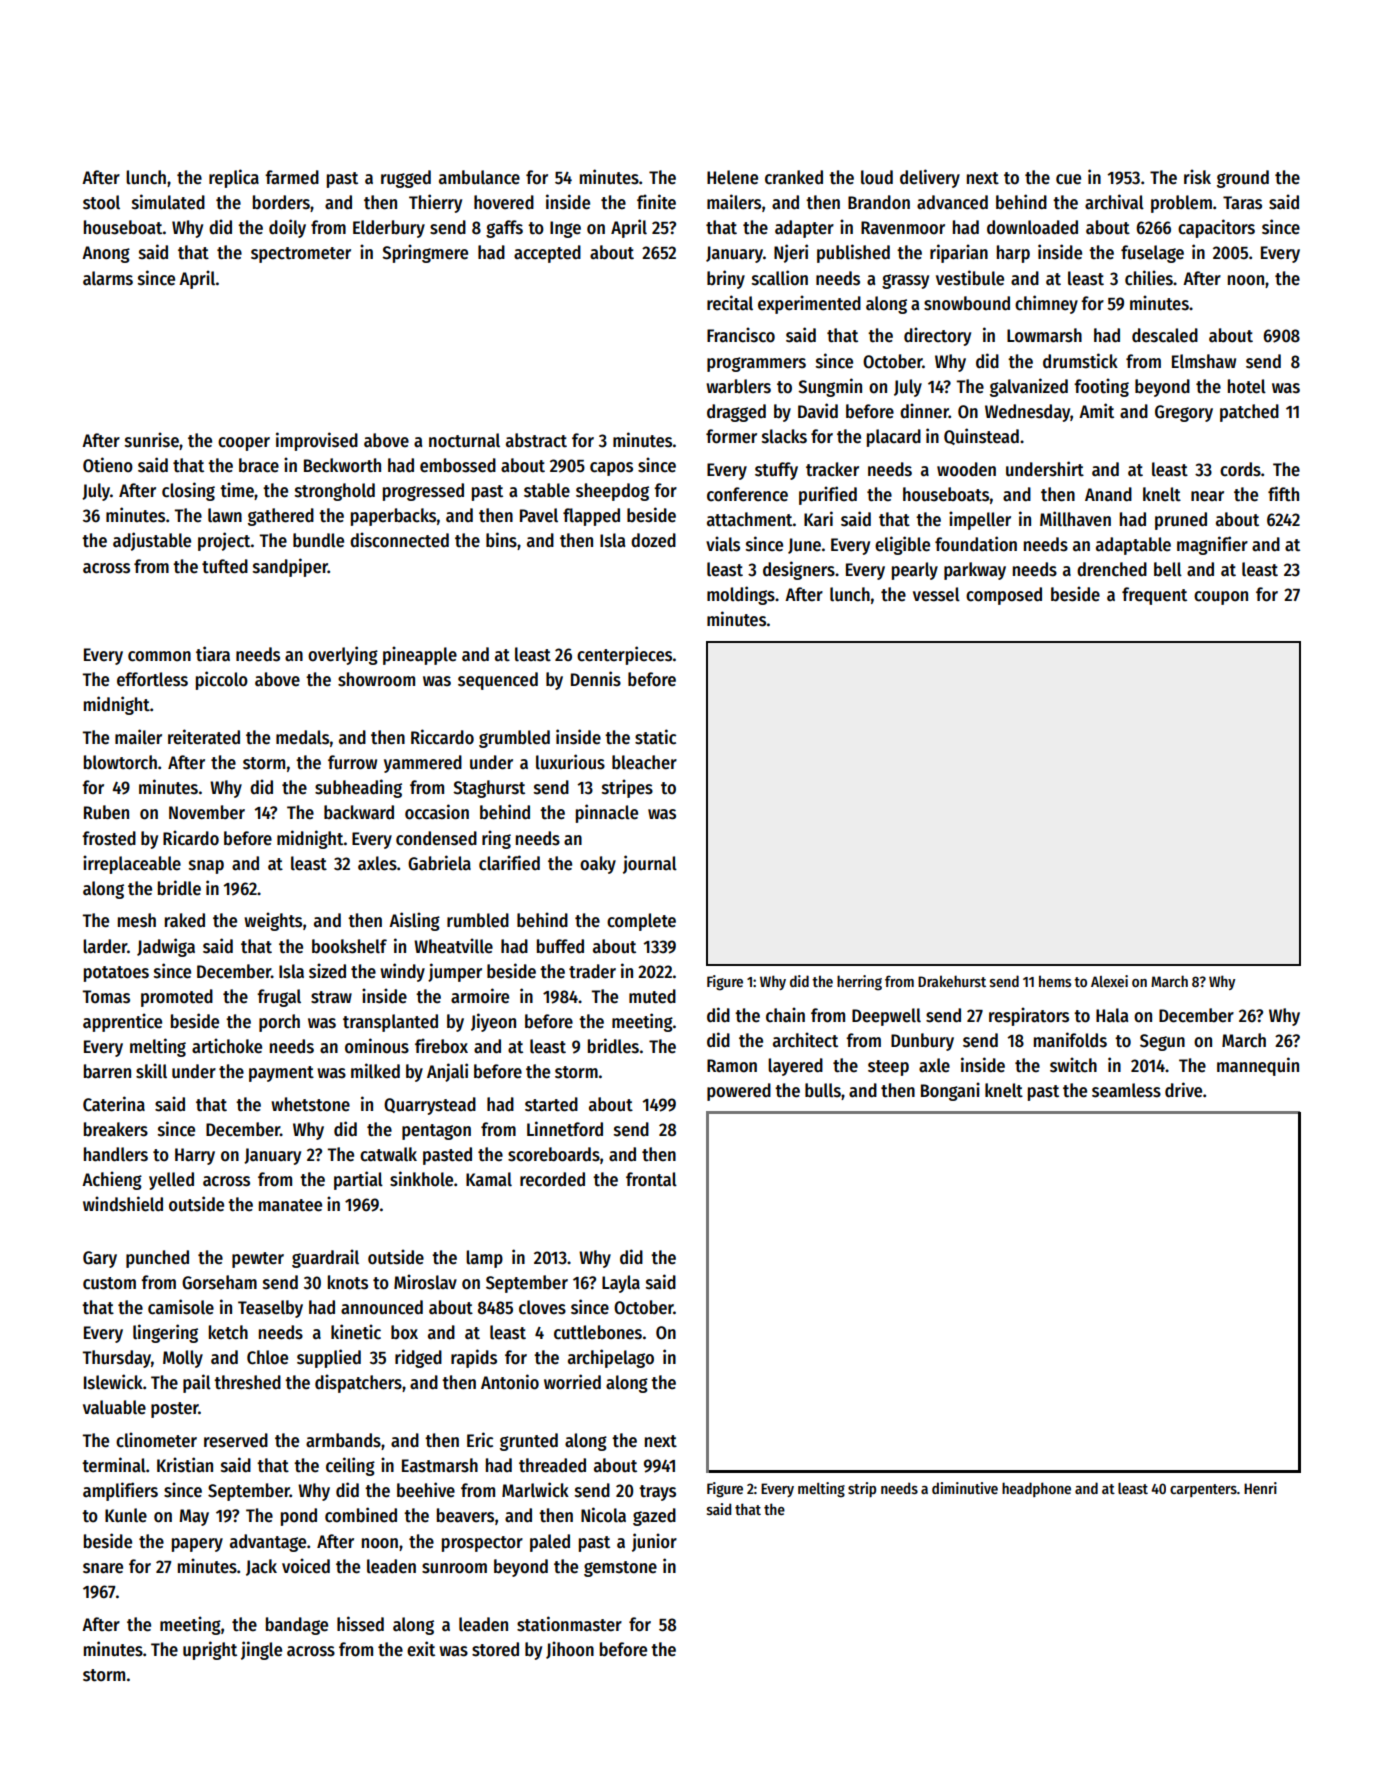 The height and width of the screenshot is (1790, 1383). I want to click on finite, so click(656, 202).
